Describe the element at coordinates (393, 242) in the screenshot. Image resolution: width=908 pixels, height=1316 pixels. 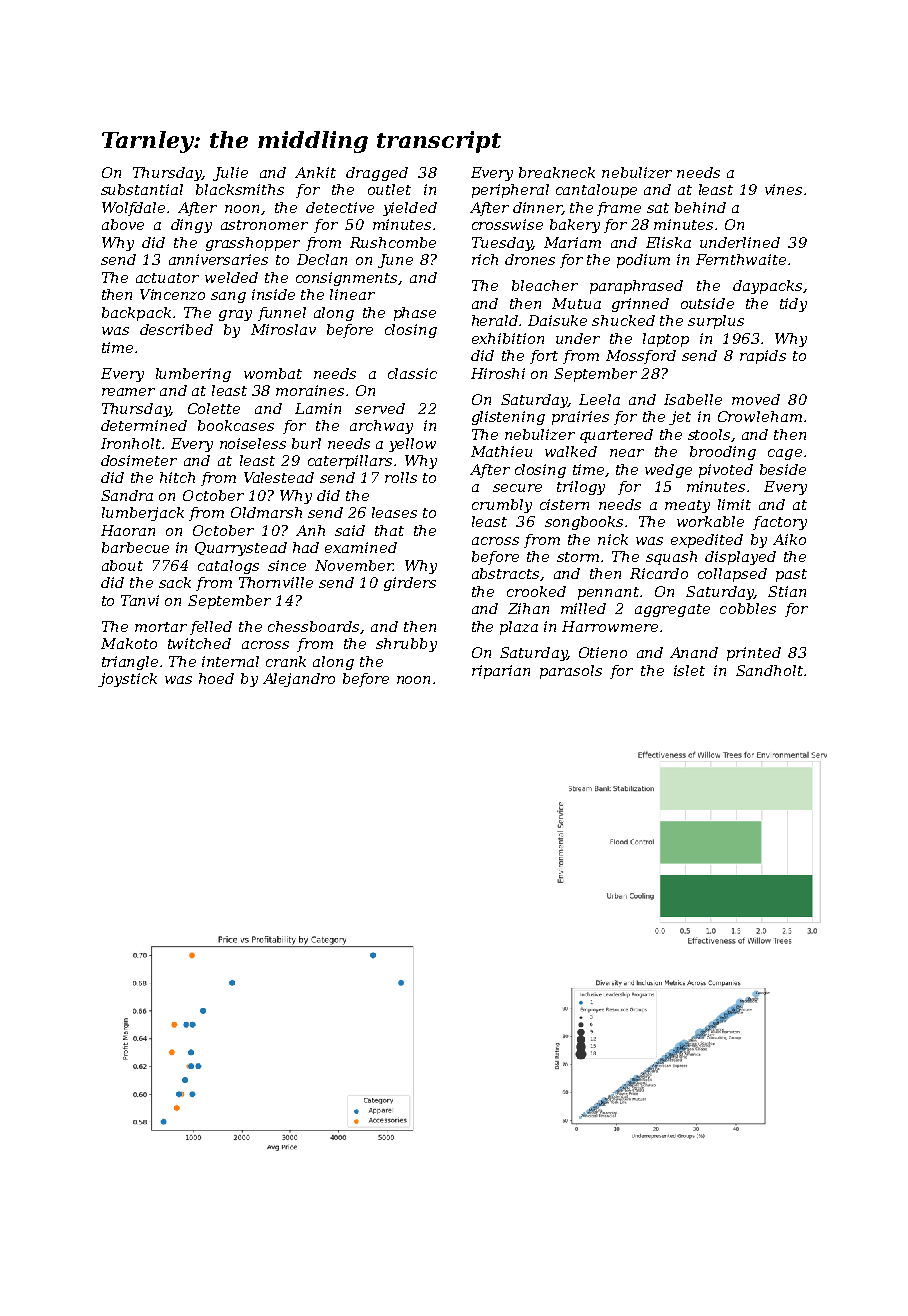
I see `Rushcombe` at that location.
